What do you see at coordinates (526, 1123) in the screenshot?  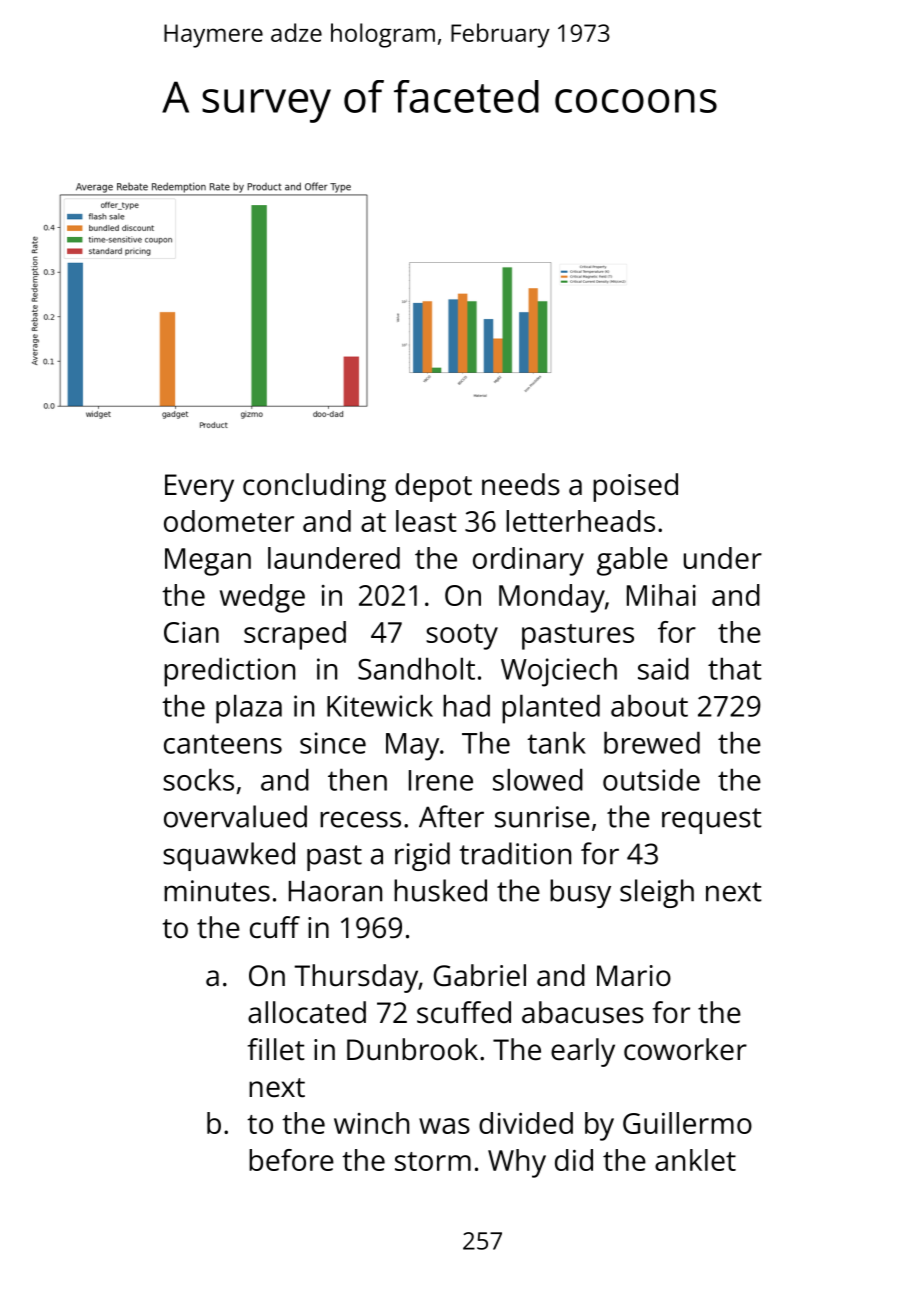 I see `divided` at bounding box center [526, 1123].
